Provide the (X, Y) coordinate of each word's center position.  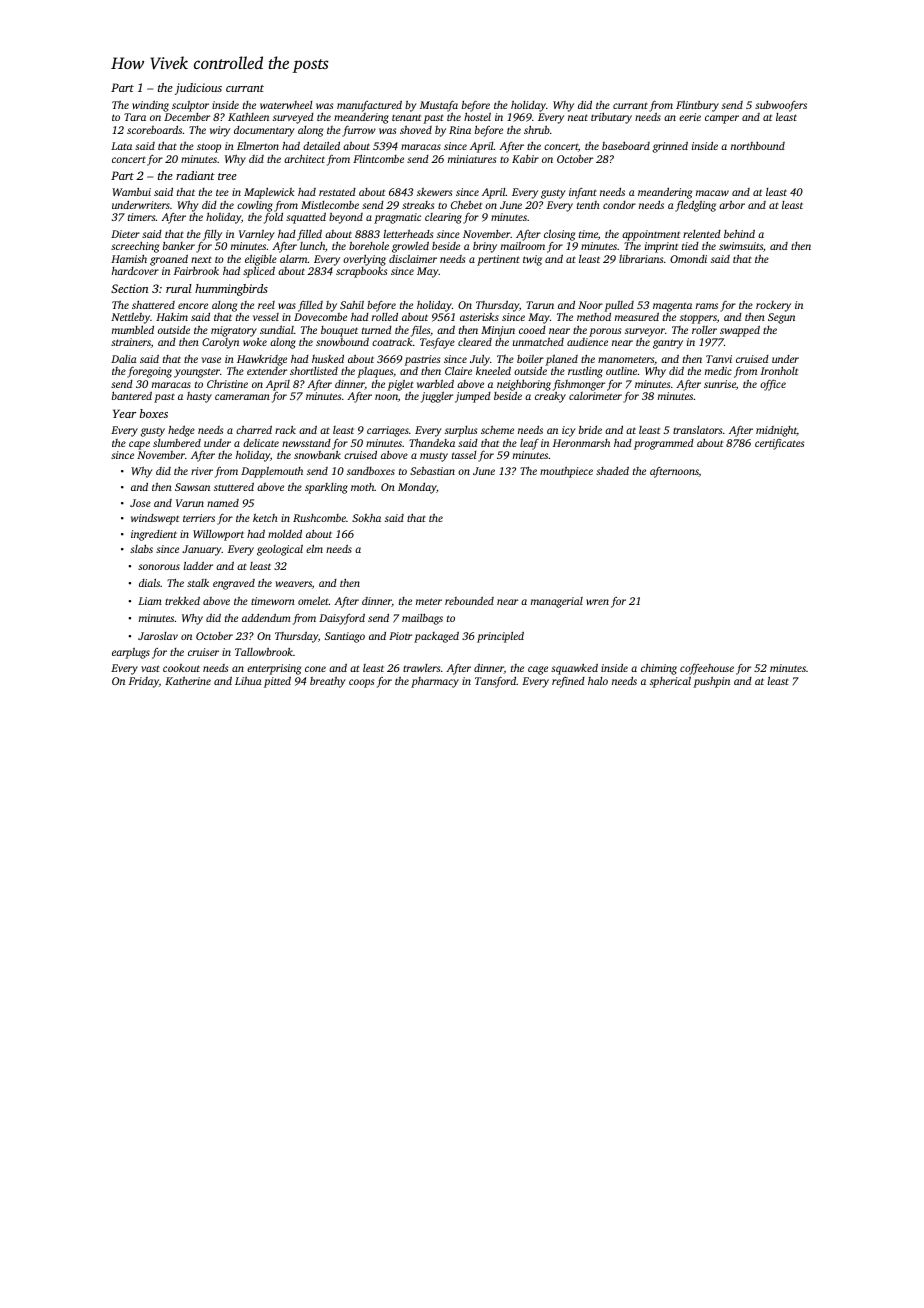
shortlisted (314, 371)
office (773, 385)
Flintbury (697, 106)
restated (337, 192)
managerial (557, 602)
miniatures (472, 159)
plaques (375, 372)
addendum (266, 617)
